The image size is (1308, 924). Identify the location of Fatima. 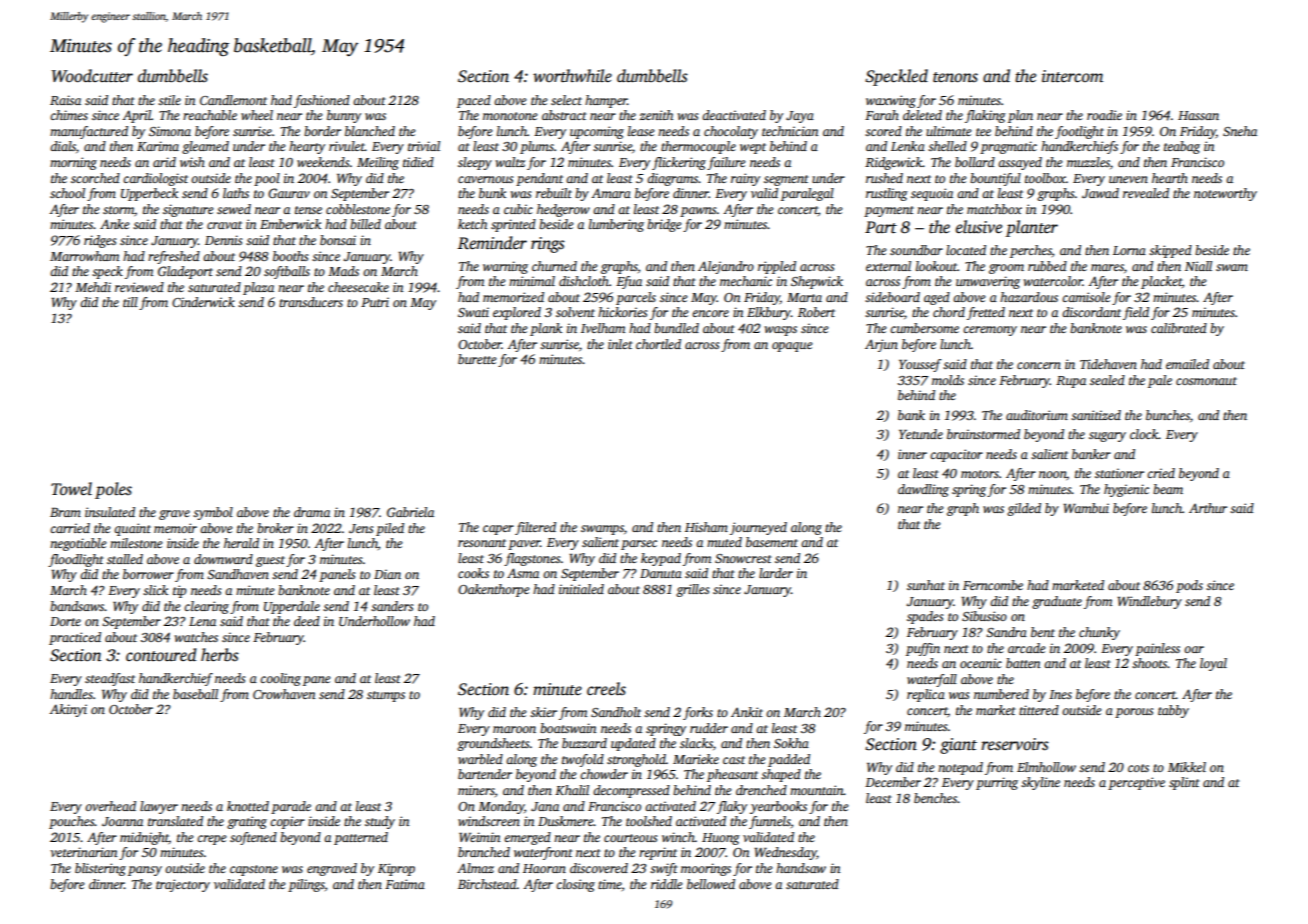
(405, 884).
